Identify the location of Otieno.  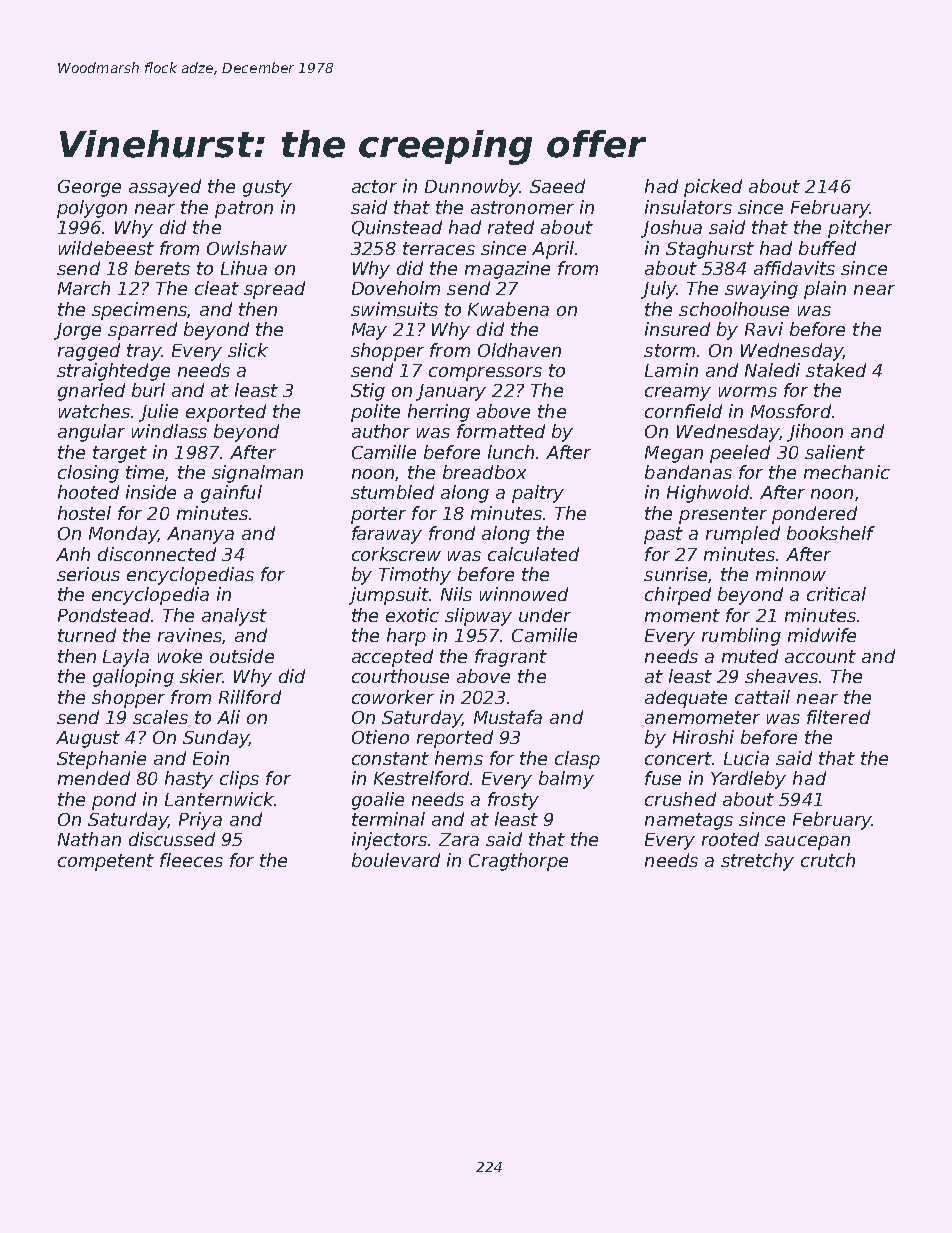
(380, 737).
